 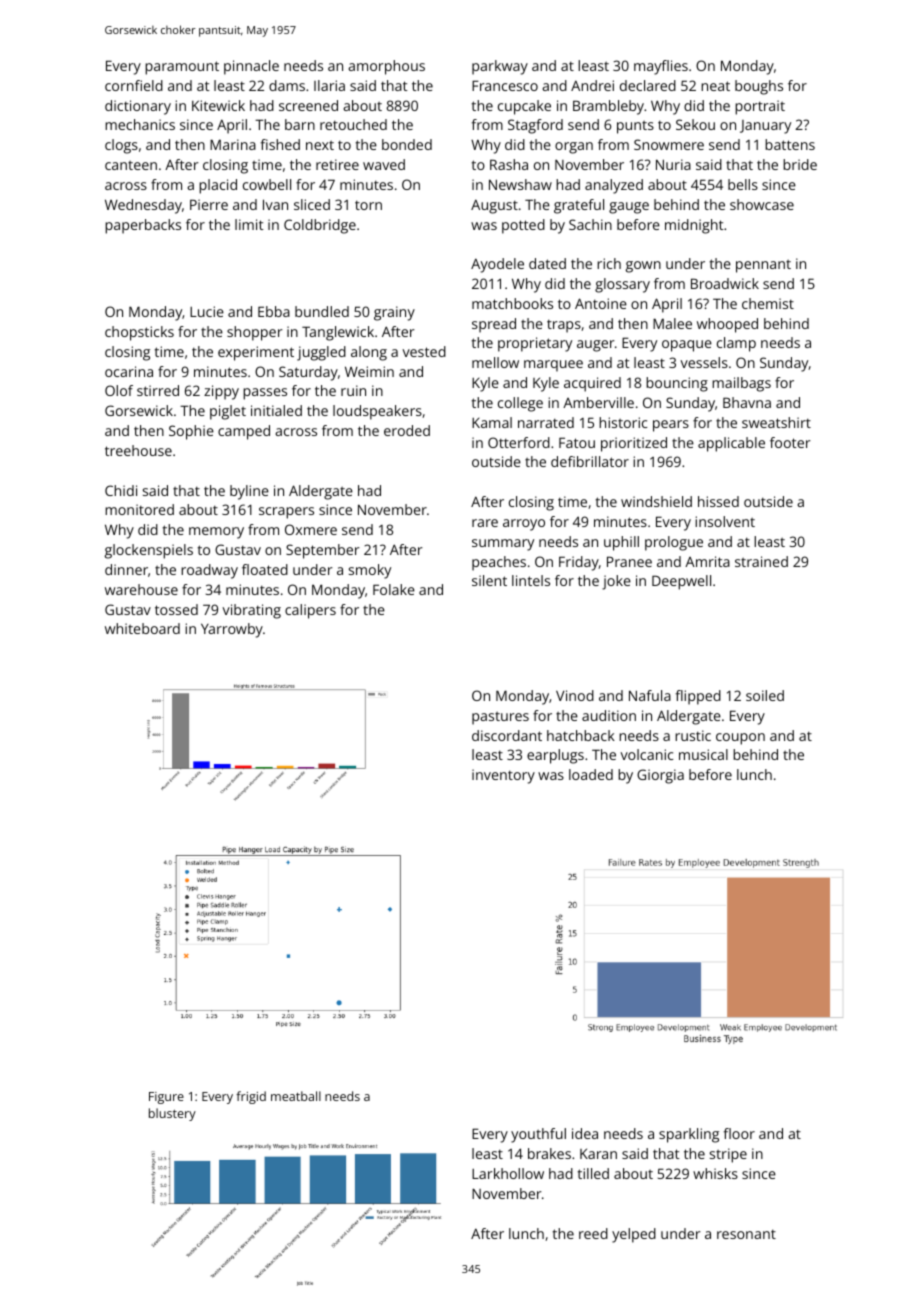 What do you see at coordinates (494, 325) in the image?
I see `spread` at bounding box center [494, 325].
